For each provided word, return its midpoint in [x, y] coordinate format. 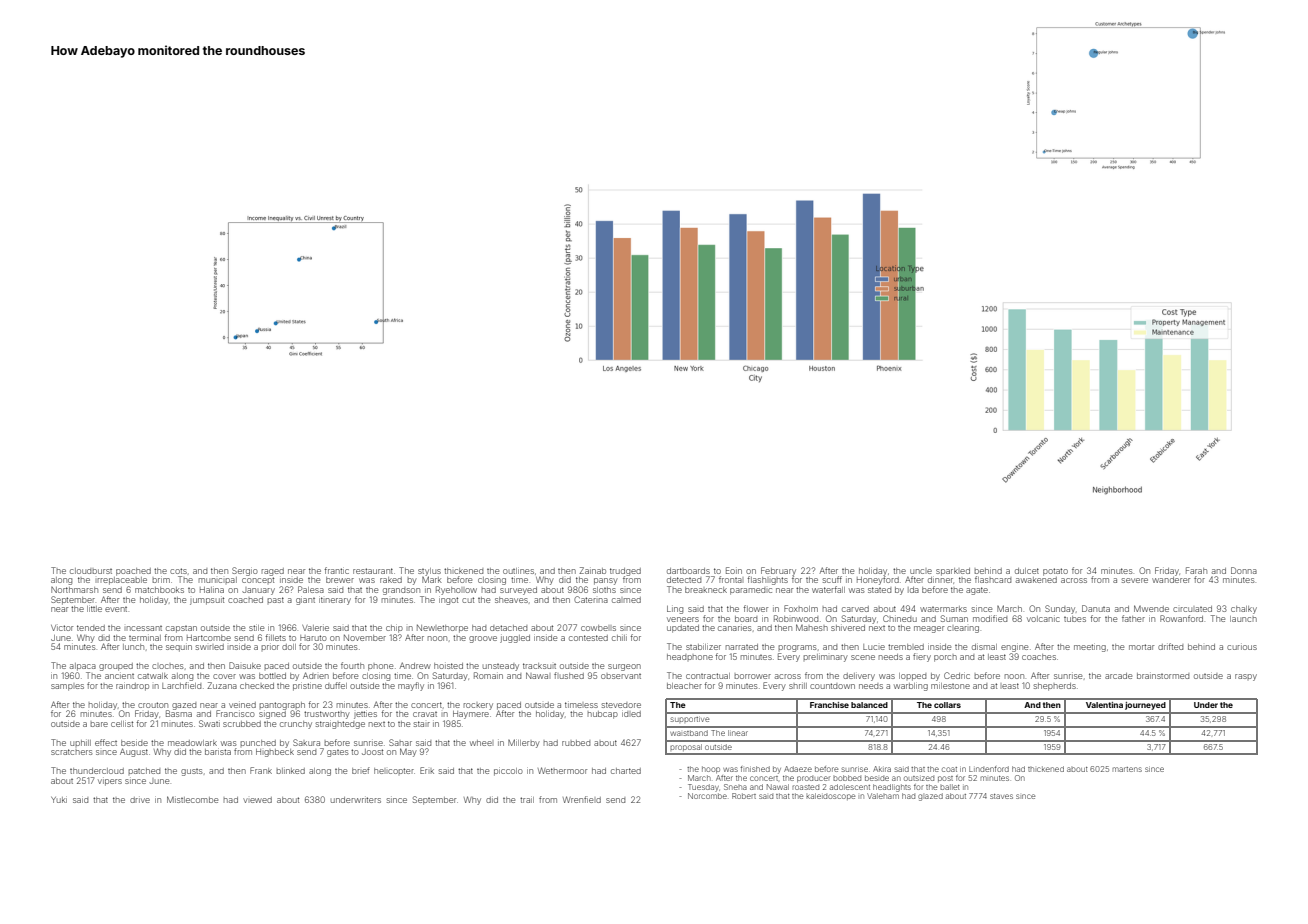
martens [1127, 769]
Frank [261, 770]
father [1133, 618]
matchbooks [159, 590]
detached [508, 628]
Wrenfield [582, 799]
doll [289, 647]
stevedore [621, 705]
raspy [1246, 677]
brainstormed [1163, 676]
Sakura [306, 742]
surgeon [624, 667]
